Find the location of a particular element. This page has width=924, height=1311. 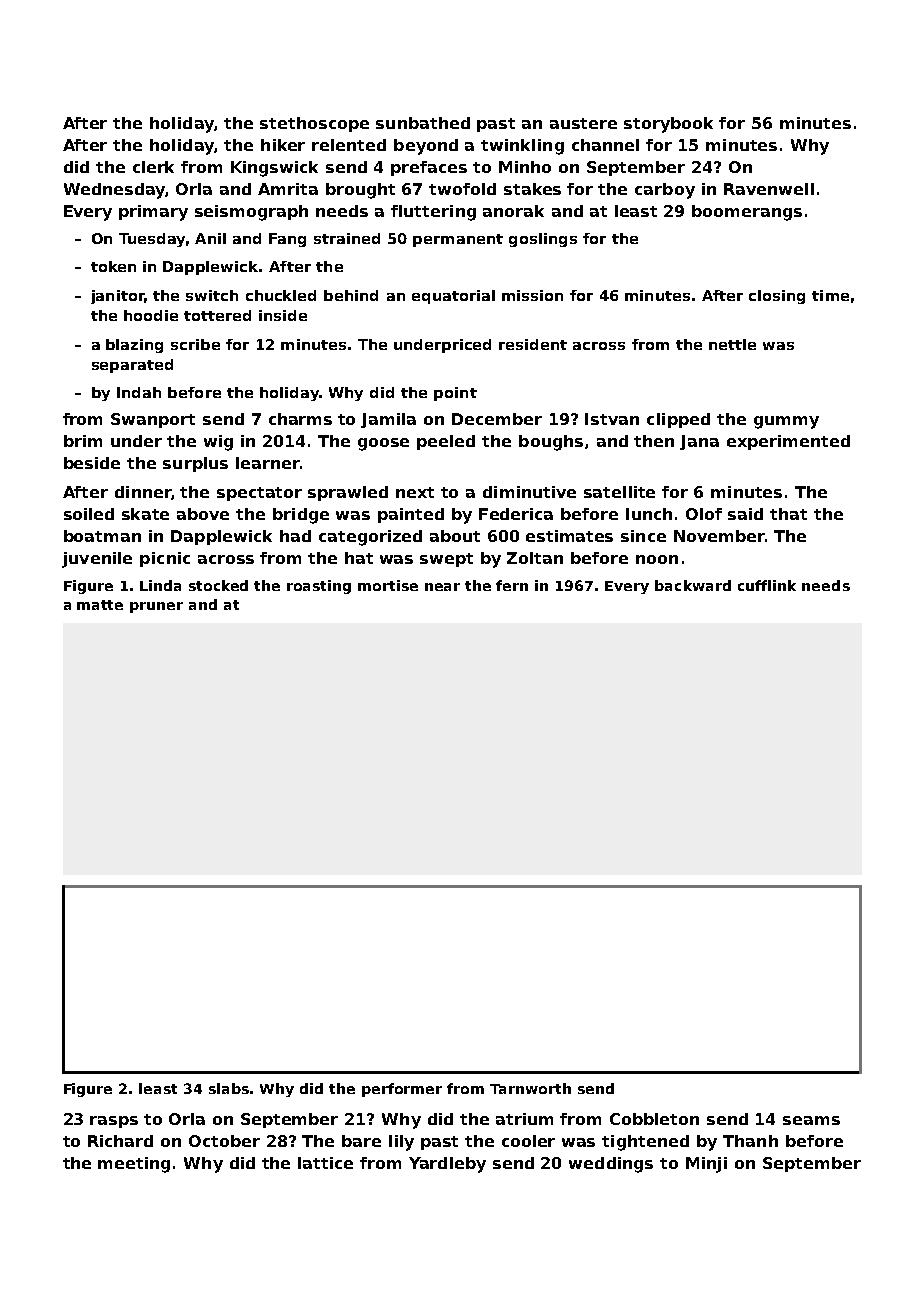

gummy is located at coordinates (786, 422).
